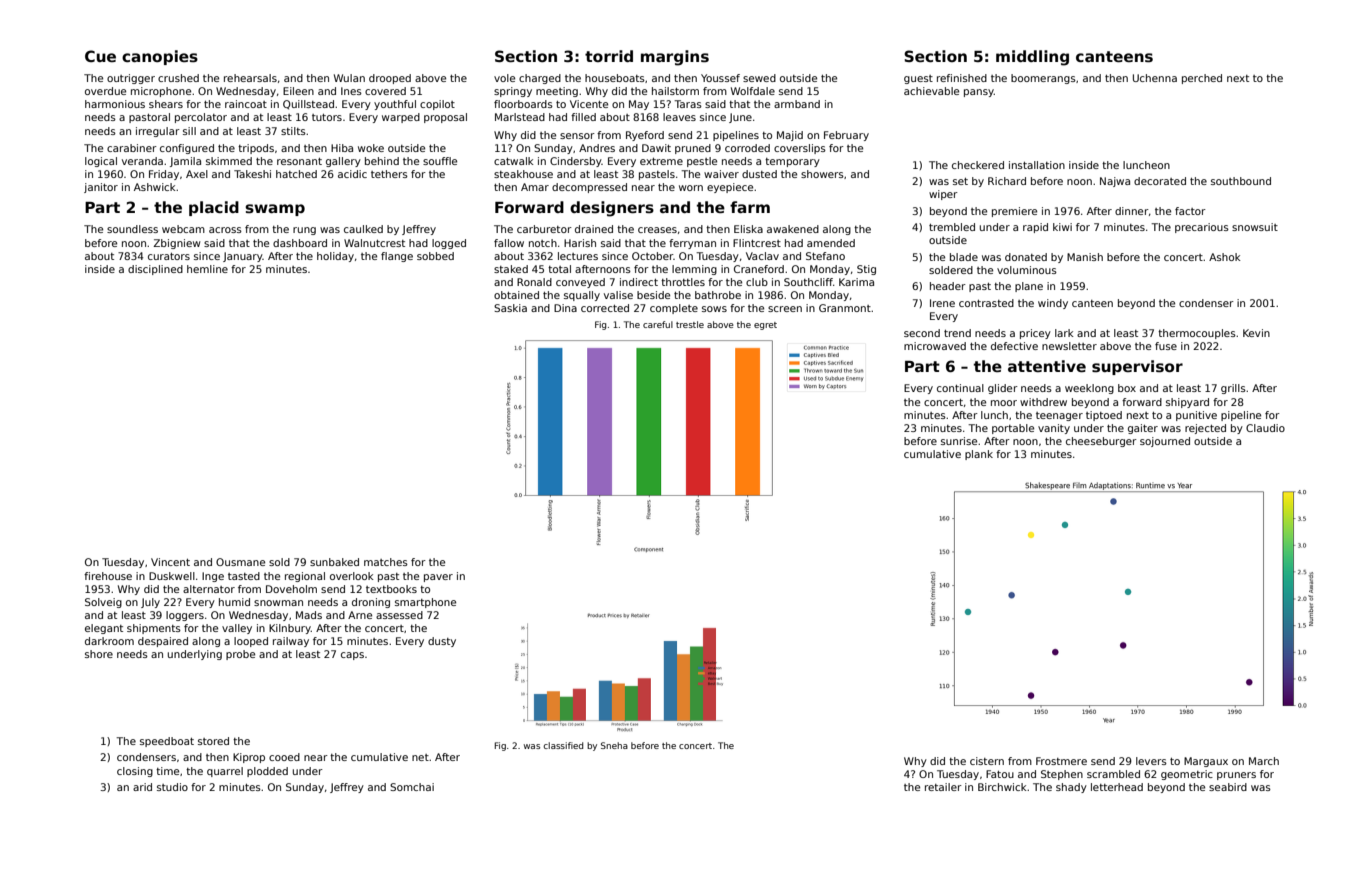 The width and height of the screenshot is (1372, 887). Describe the element at coordinates (412, 787) in the screenshot. I see `Somchai` at that location.
